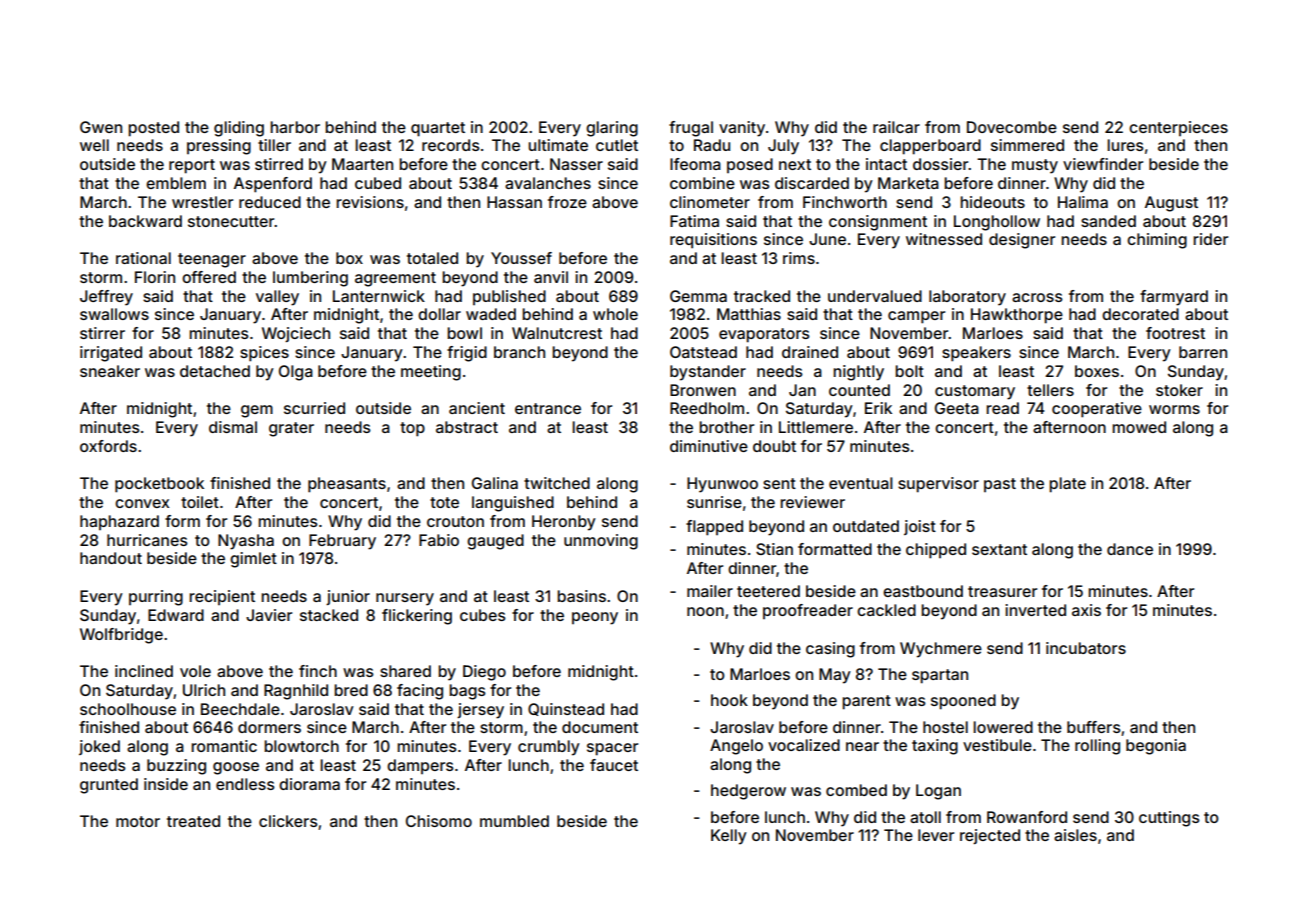 The height and width of the image is (924, 1308). What do you see at coordinates (976, 354) in the image?
I see `speakers` at bounding box center [976, 354].
